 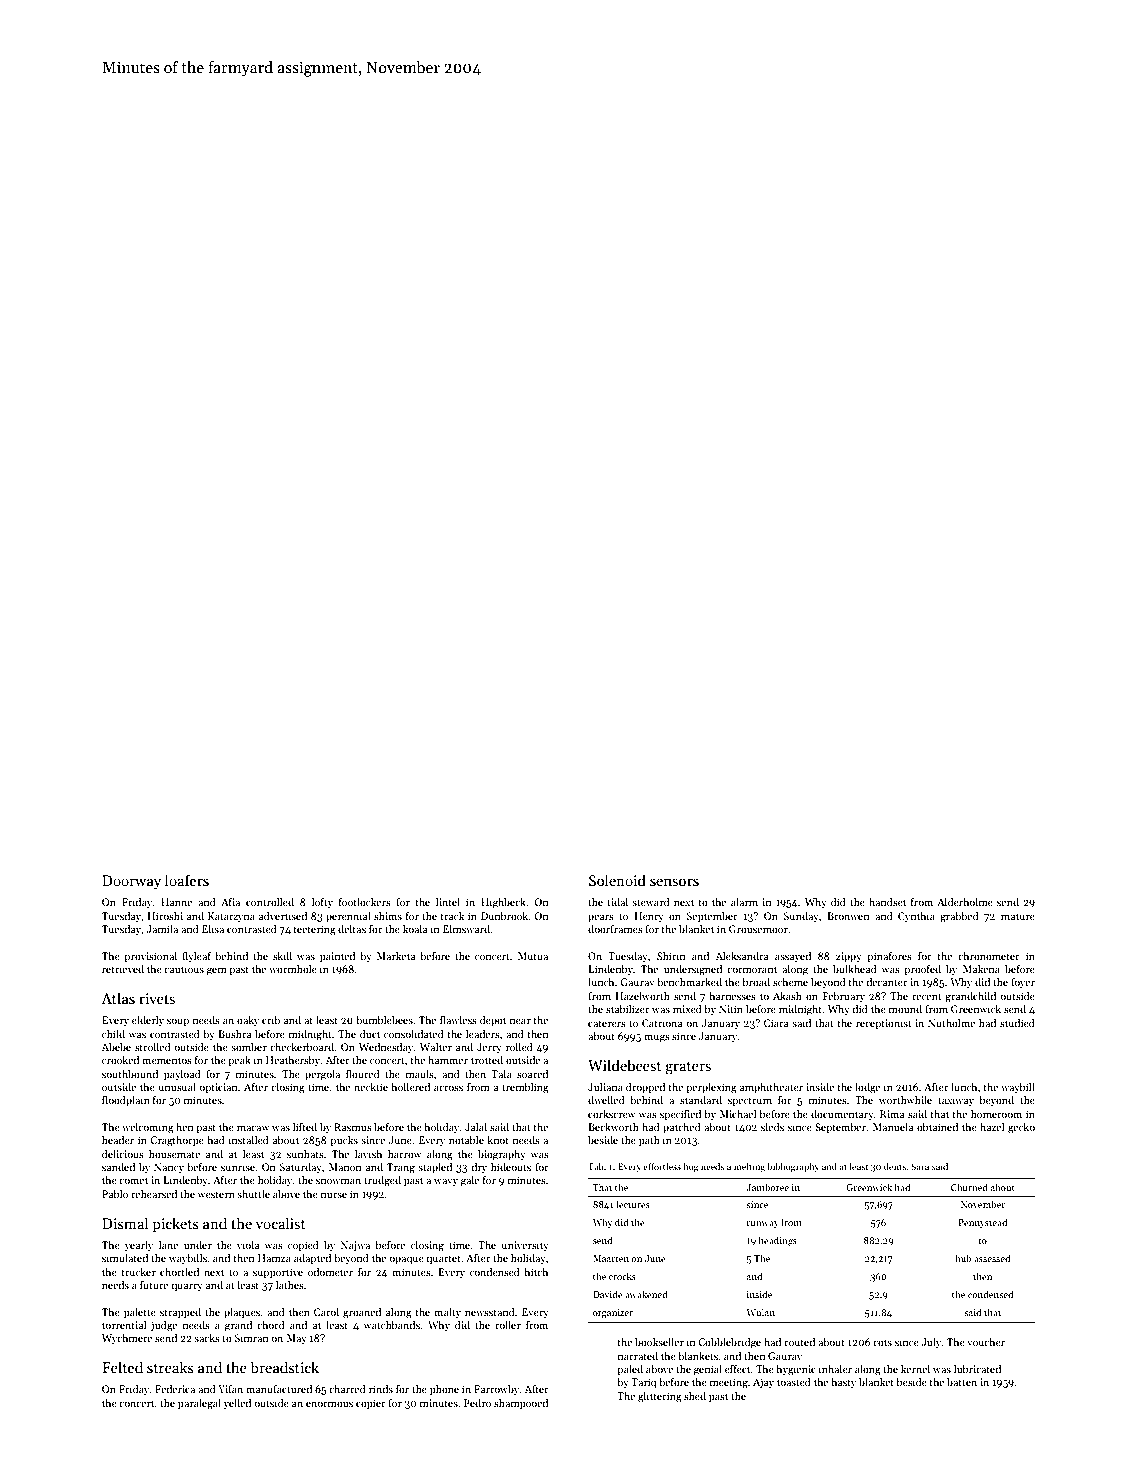 What do you see at coordinates (1018, 916) in the document?
I see `mature` at bounding box center [1018, 916].
